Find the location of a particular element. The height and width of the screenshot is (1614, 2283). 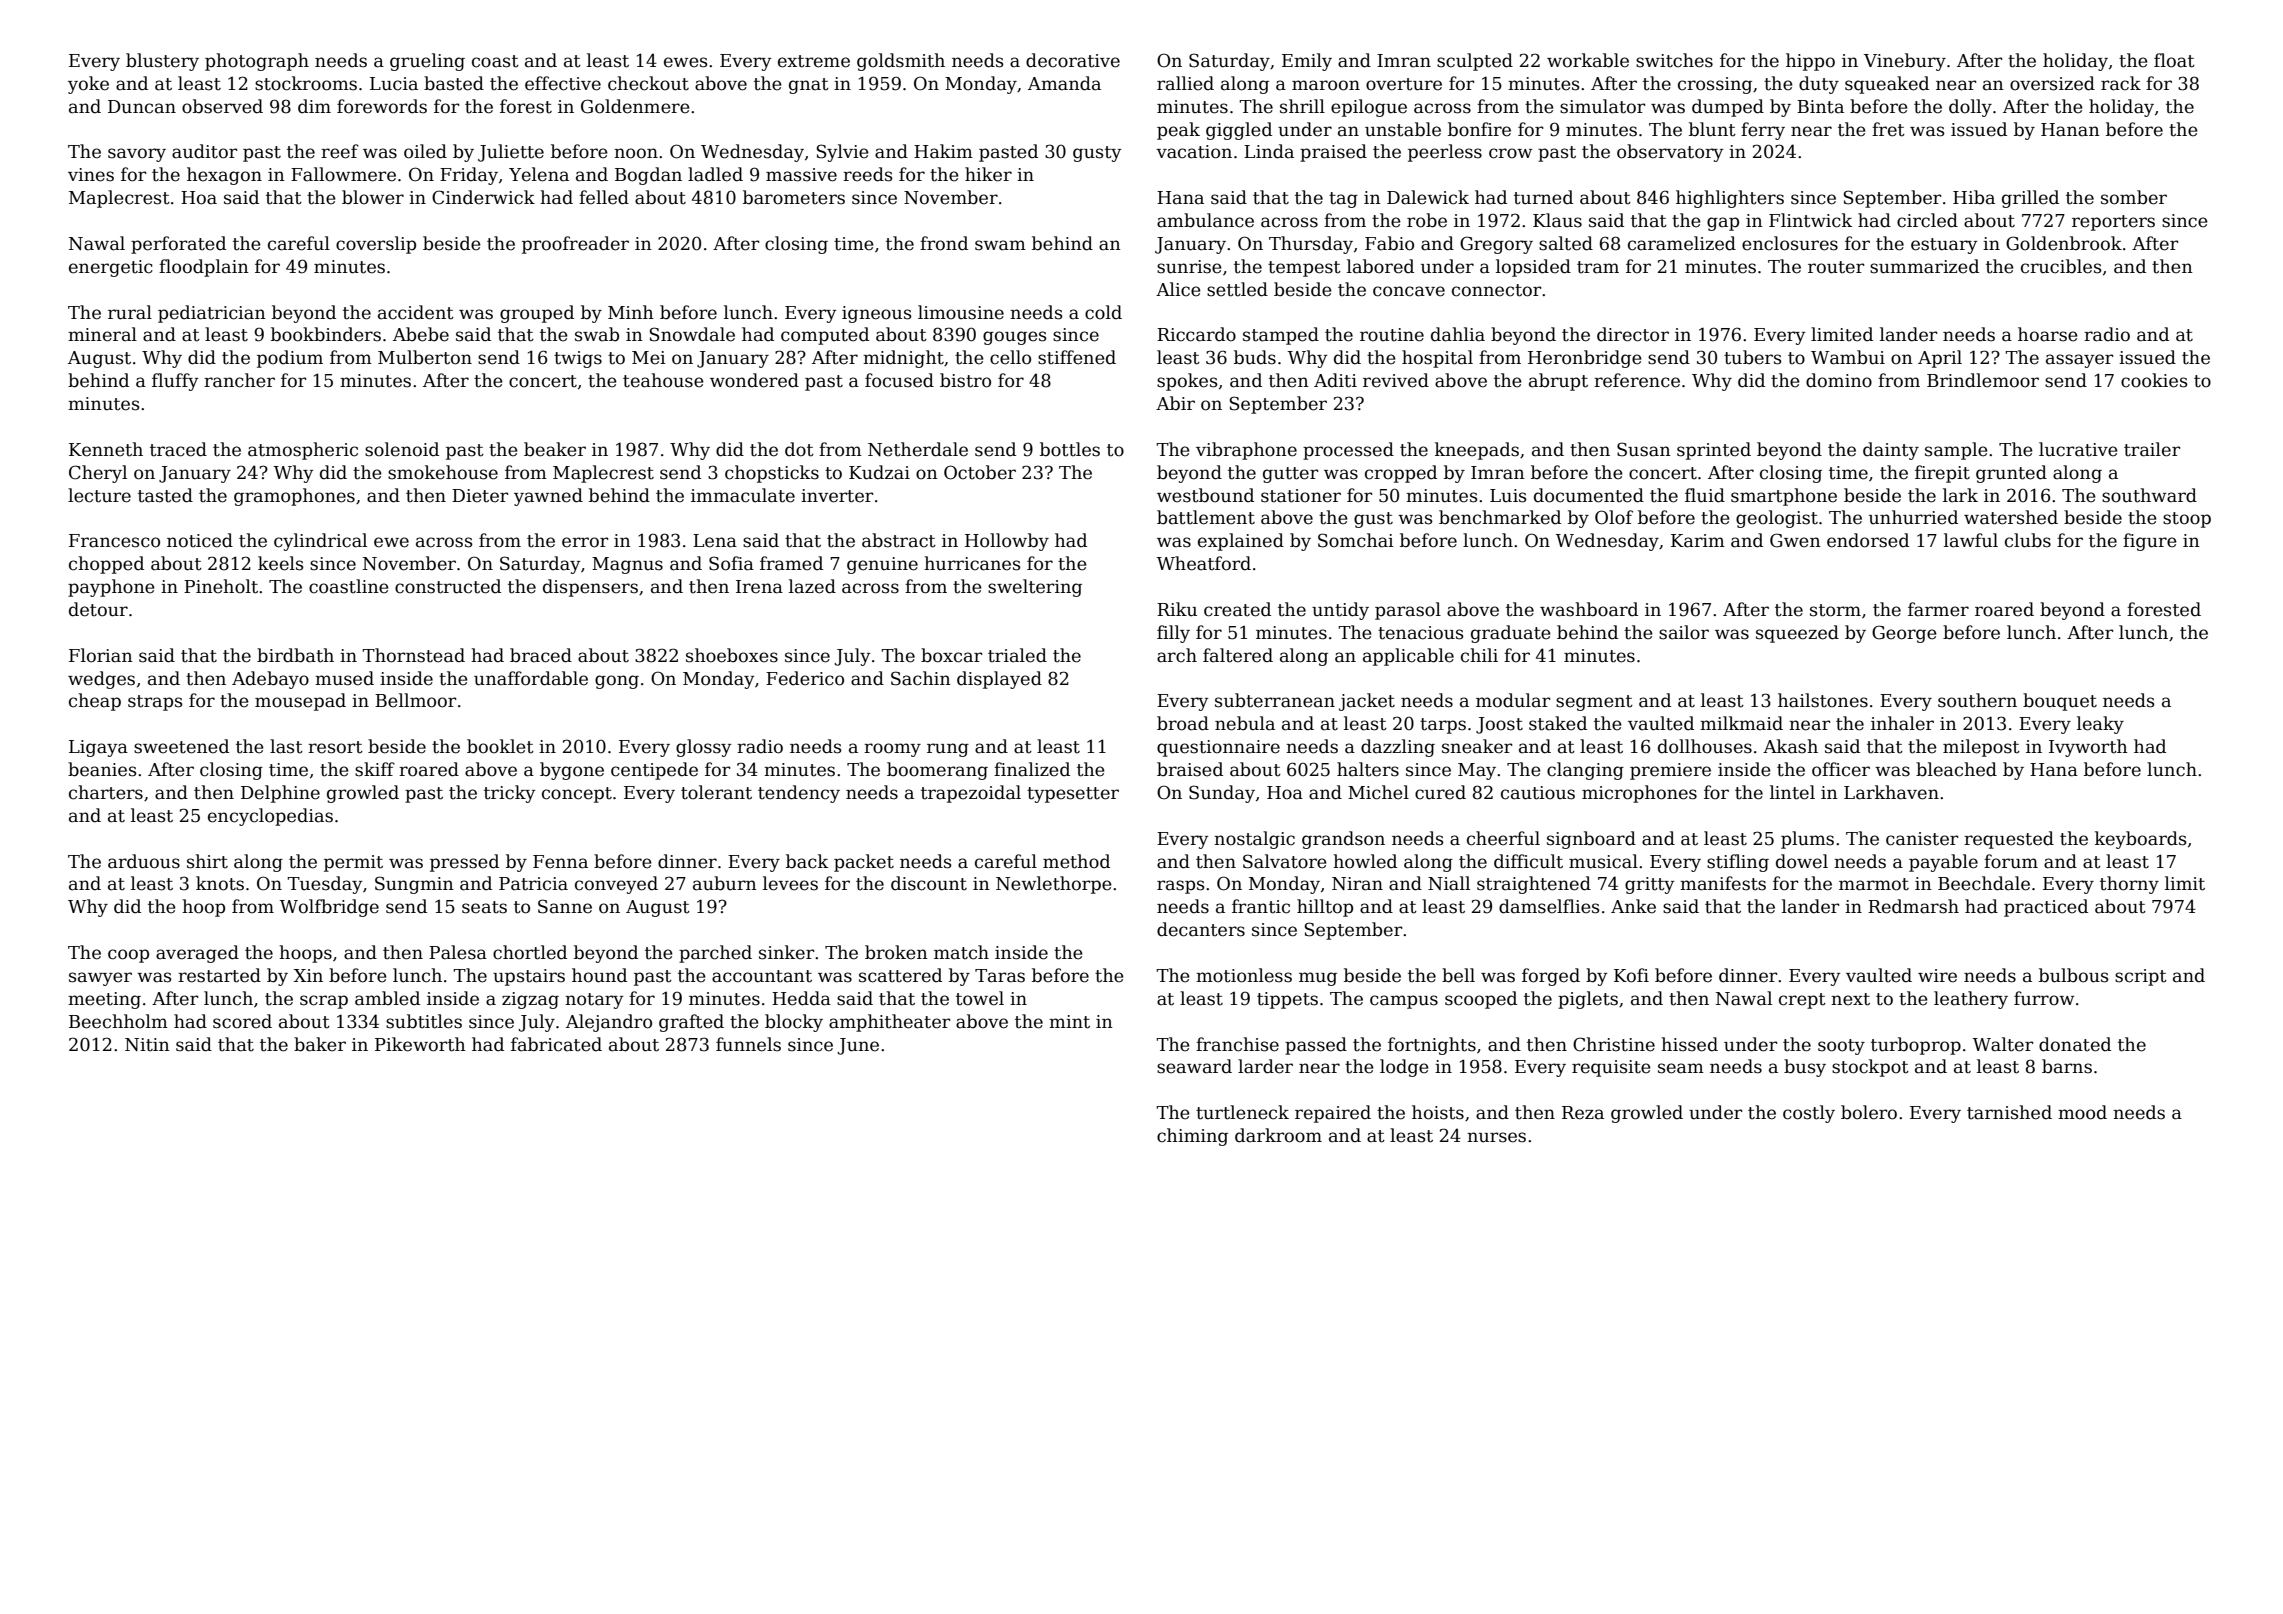

detour is located at coordinates (98, 609).
